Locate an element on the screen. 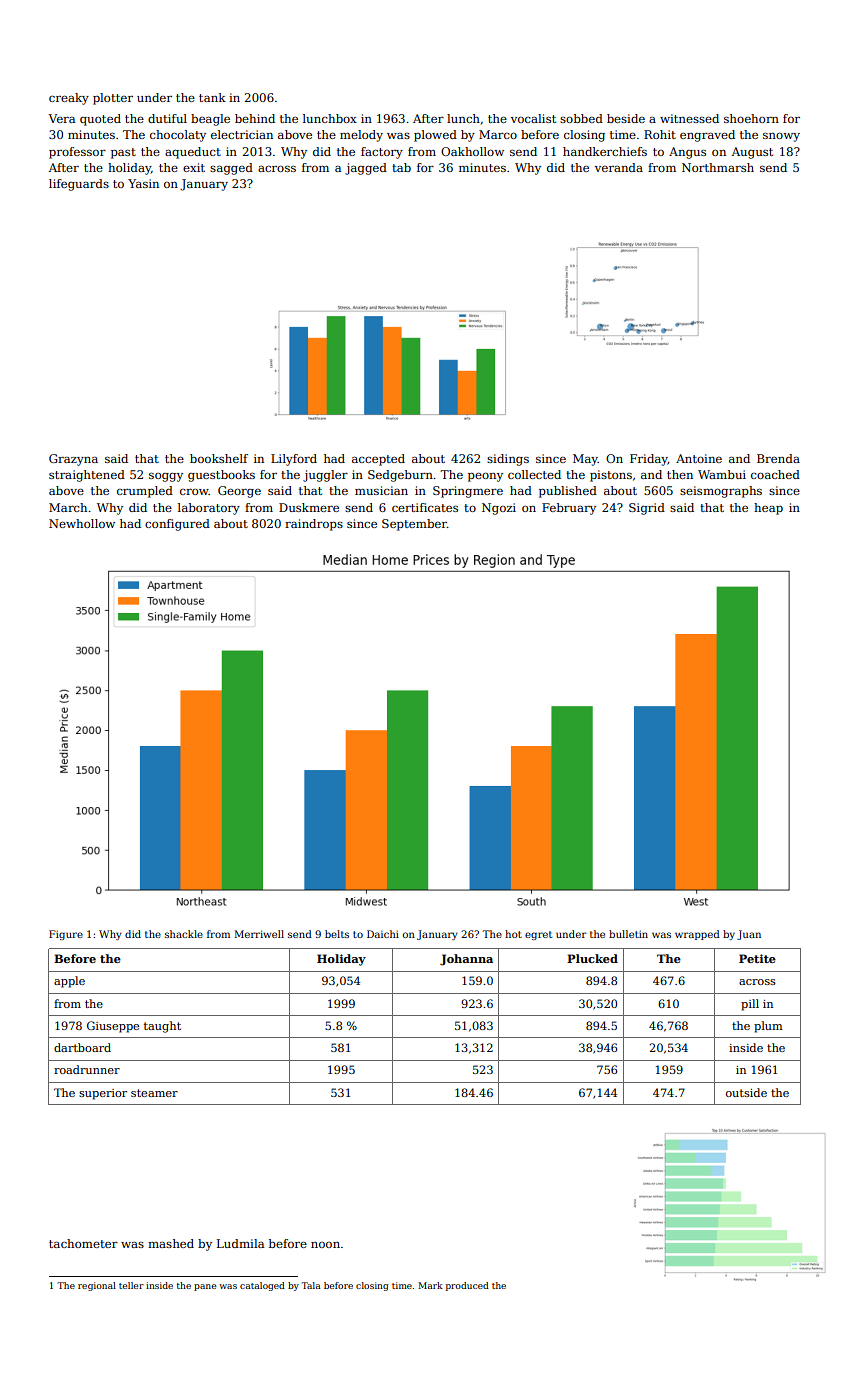  belts is located at coordinates (337, 934).
